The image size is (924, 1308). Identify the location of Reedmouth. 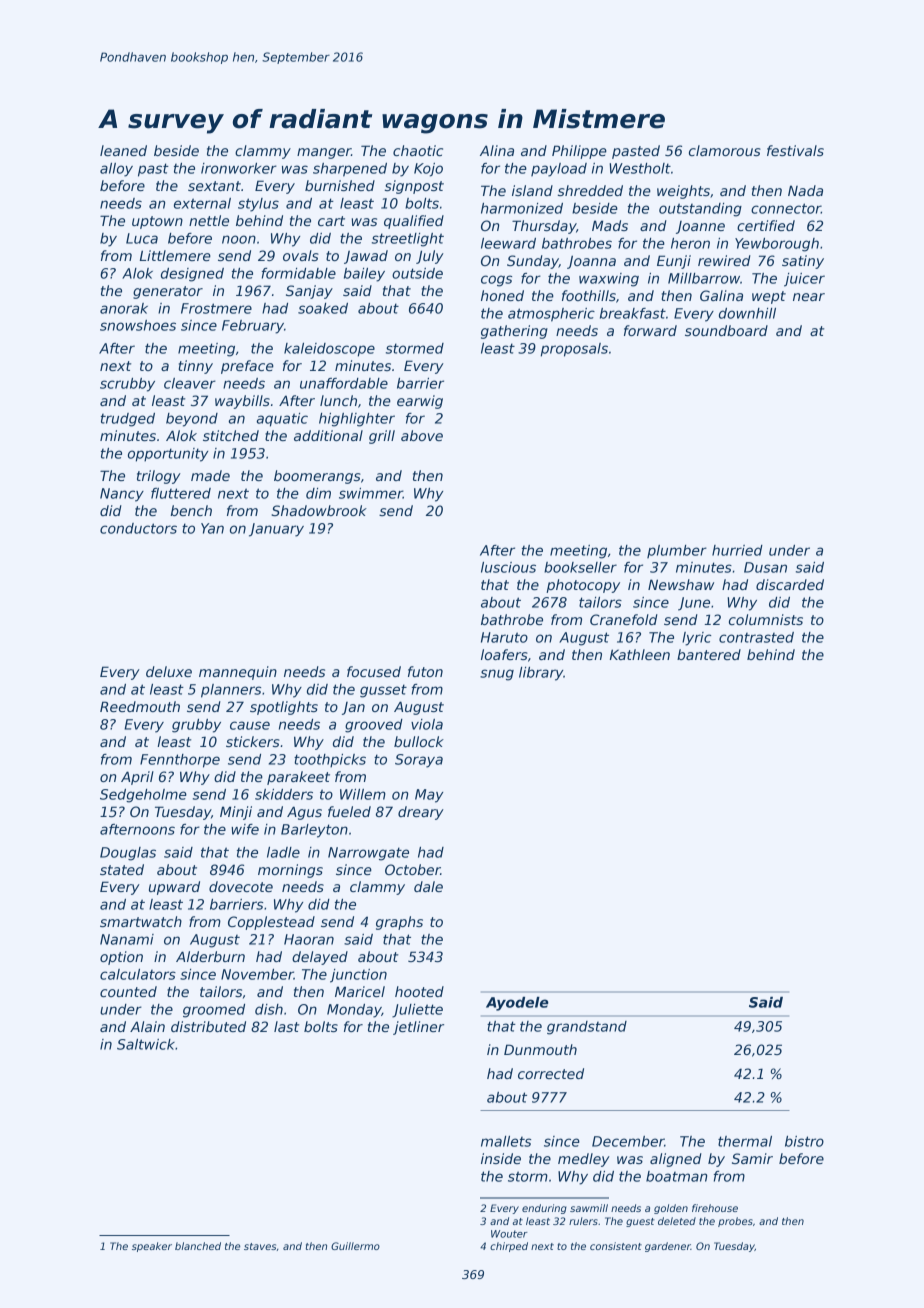
(140, 706).
